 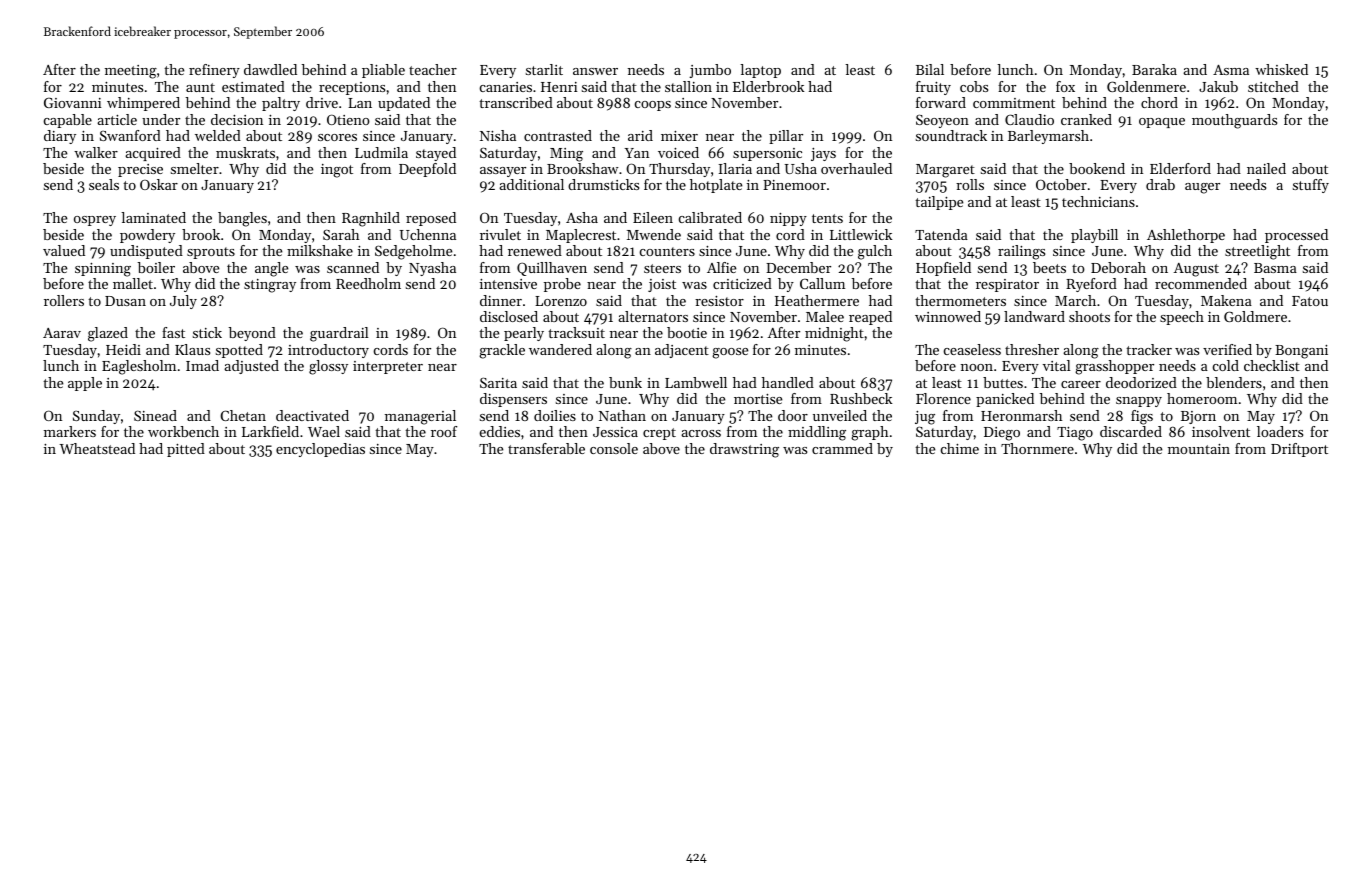 What do you see at coordinates (1202, 188) in the page?
I see `auger` at bounding box center [1202, 188].
